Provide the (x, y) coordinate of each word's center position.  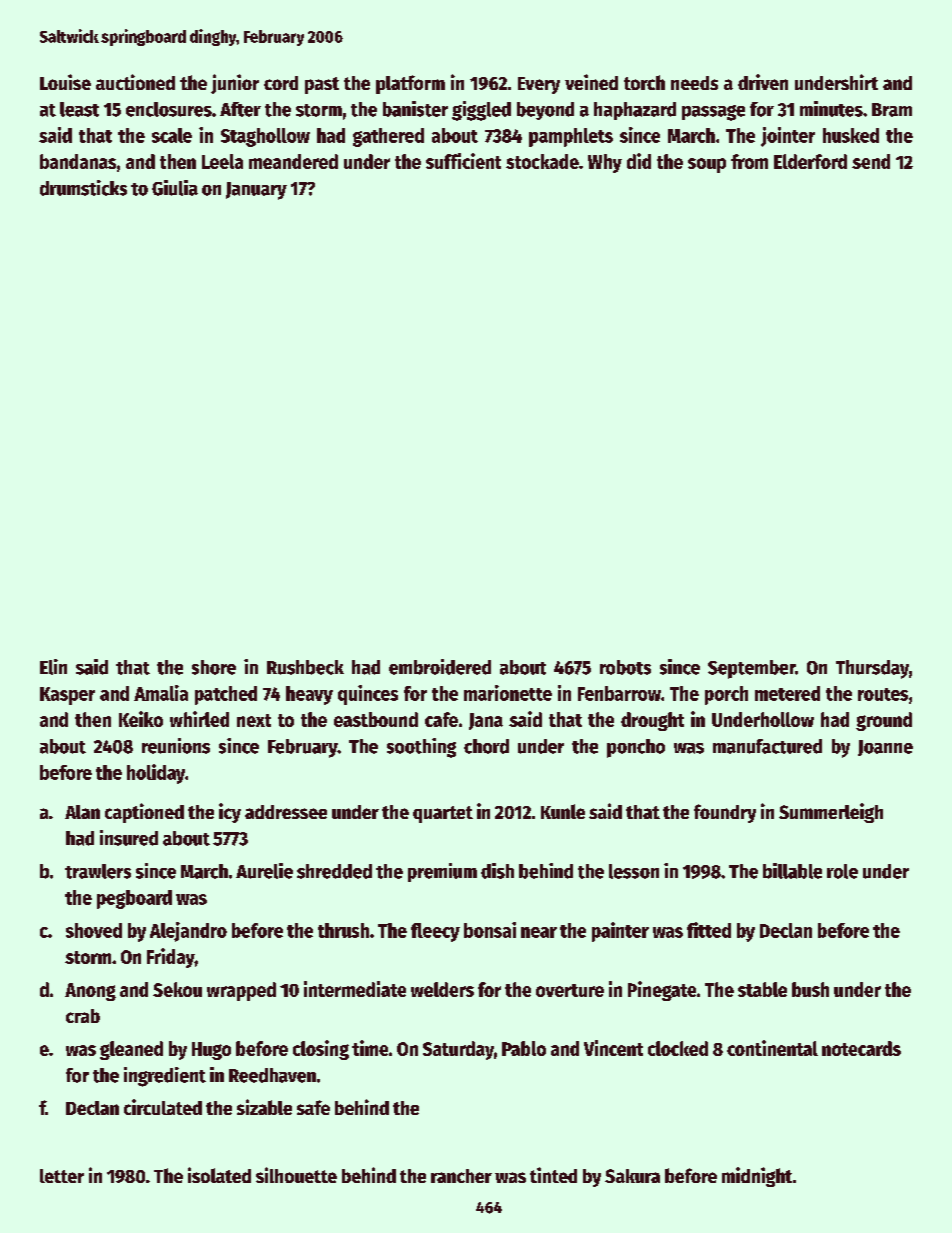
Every (539, 85)
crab (83, 1016)
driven (763, 82)
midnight (757, 1177)
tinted (553, 1175)
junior (235, 84)
